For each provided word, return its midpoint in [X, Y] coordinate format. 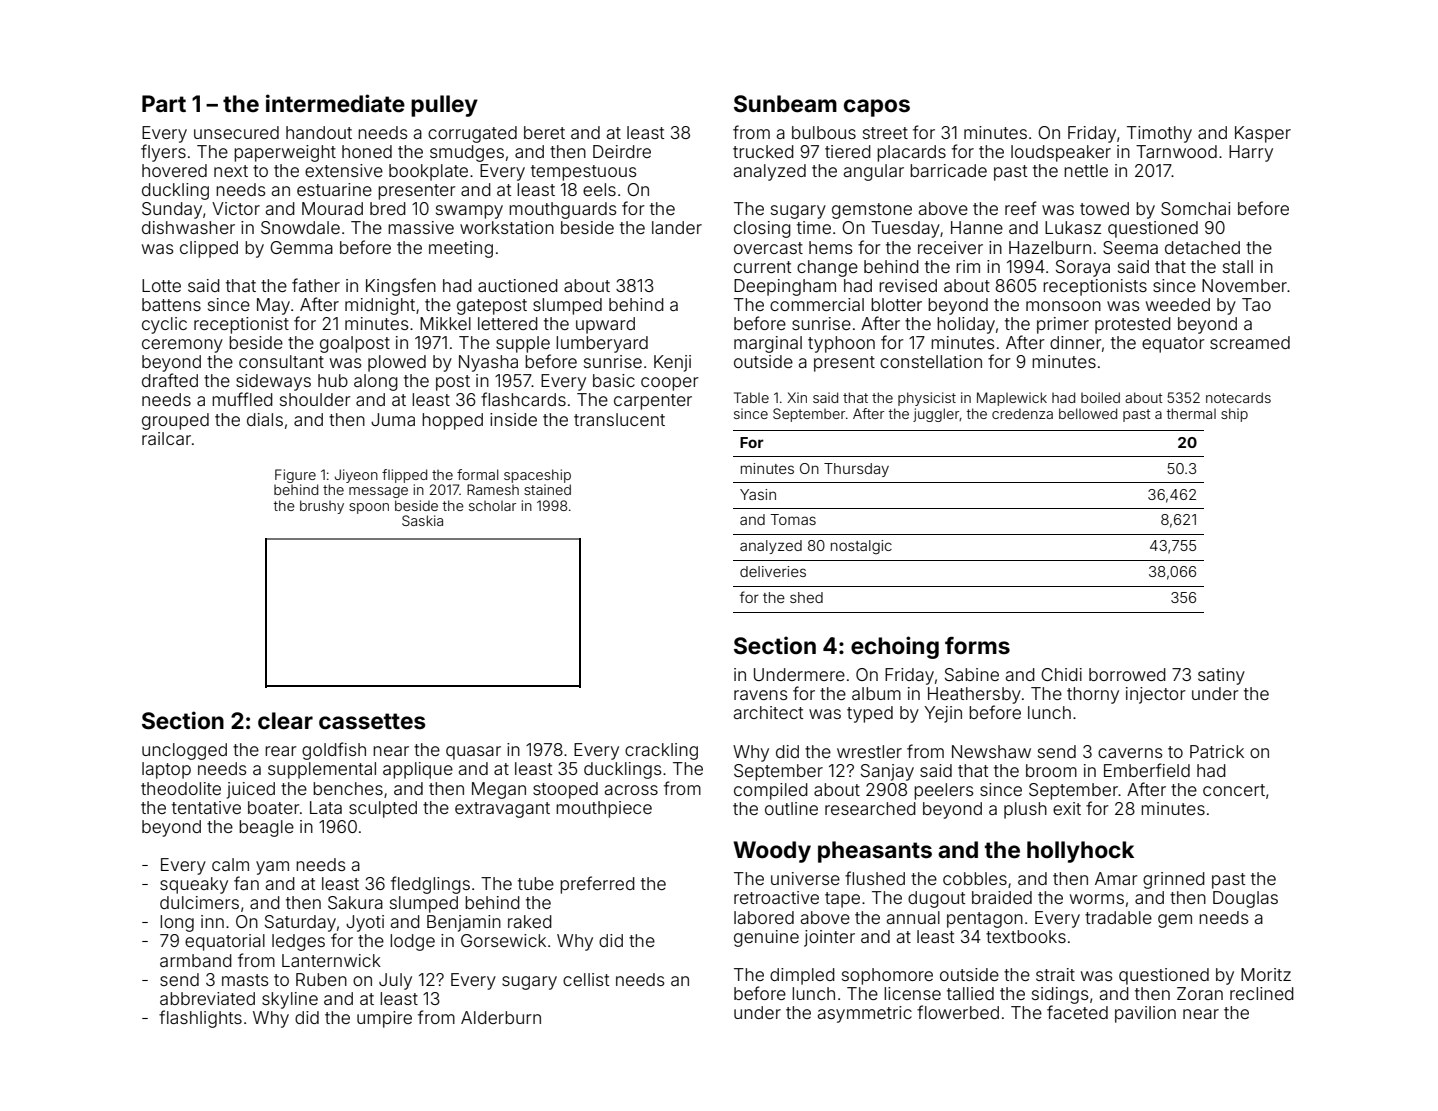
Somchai [1196, 208]
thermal [1191, 413]
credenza [1022, 413]
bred [388, 208]
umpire [384, 1019]
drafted [170, 380]
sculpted [383, 809]
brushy [322, 507]
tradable [1118, 917]
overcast [768, 248]
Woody [772, 852]
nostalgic [861, 547]
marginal [768, 344]
